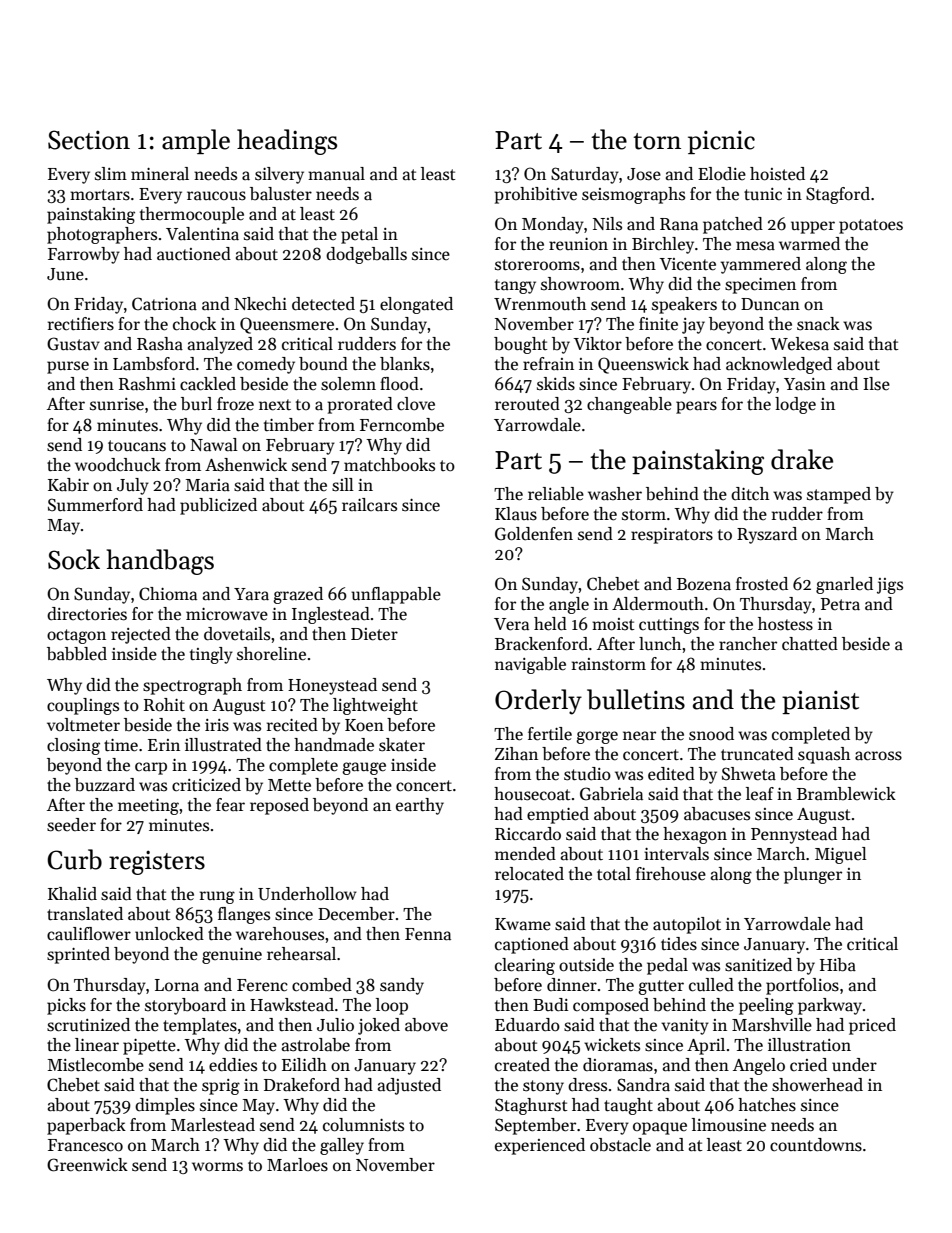  What do you see at coordinates (89, 140) in the page?
I see `Section` at bounding box center [89, 140].
